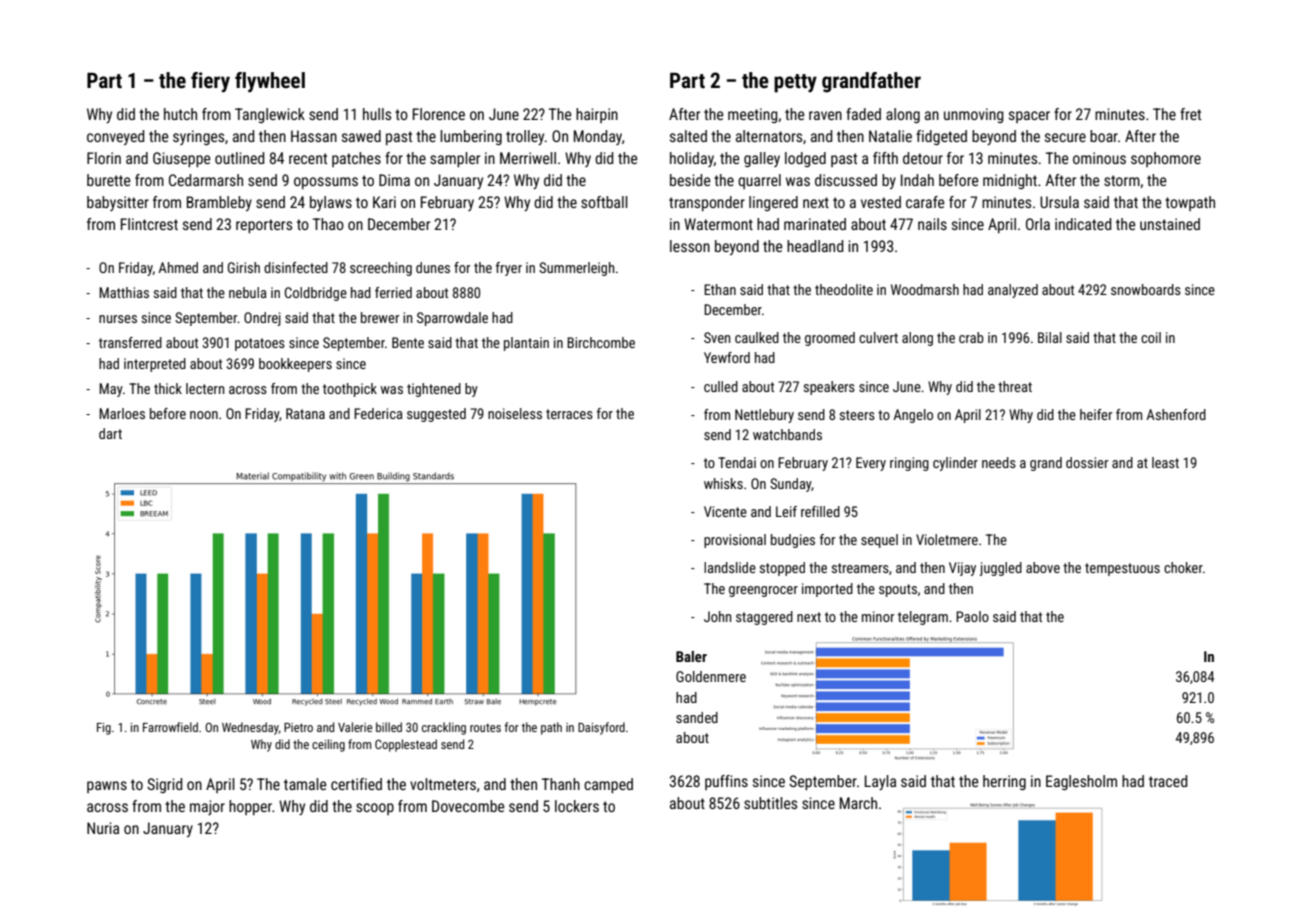  I want to click on Sven, so click(717, 337).
